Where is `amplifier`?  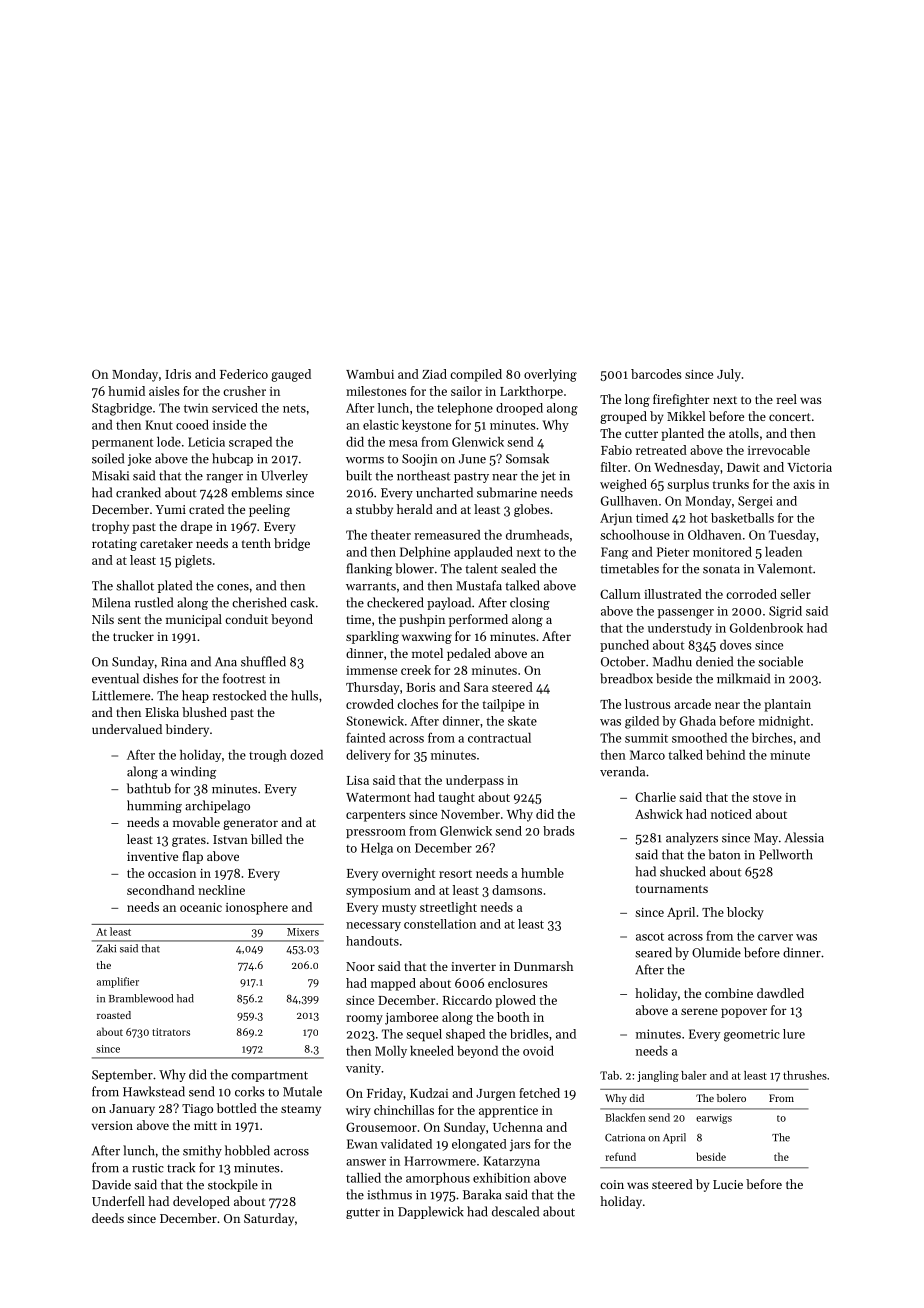 amplifier is located at coordinates (118, 982).
